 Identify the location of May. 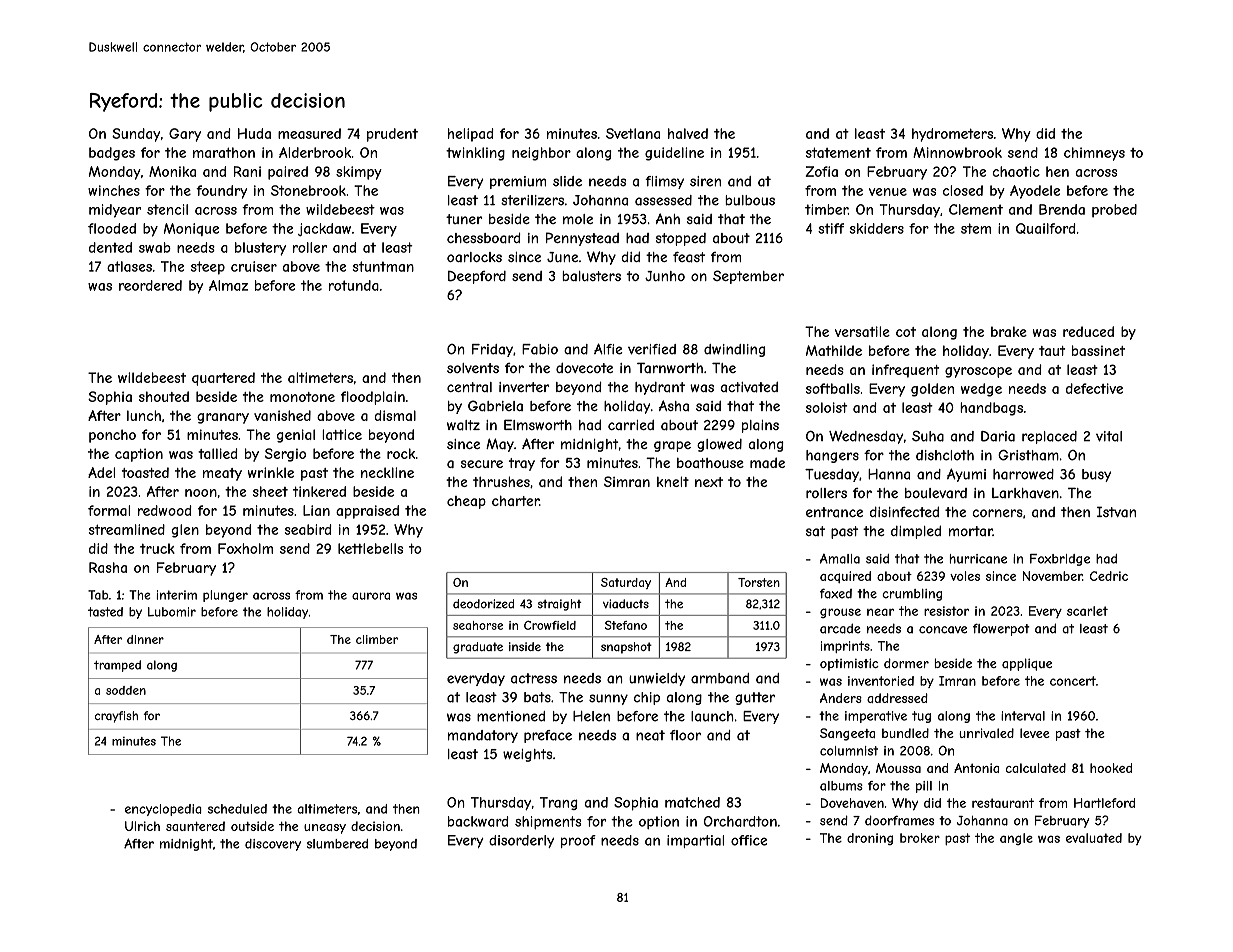
(500, 445).
